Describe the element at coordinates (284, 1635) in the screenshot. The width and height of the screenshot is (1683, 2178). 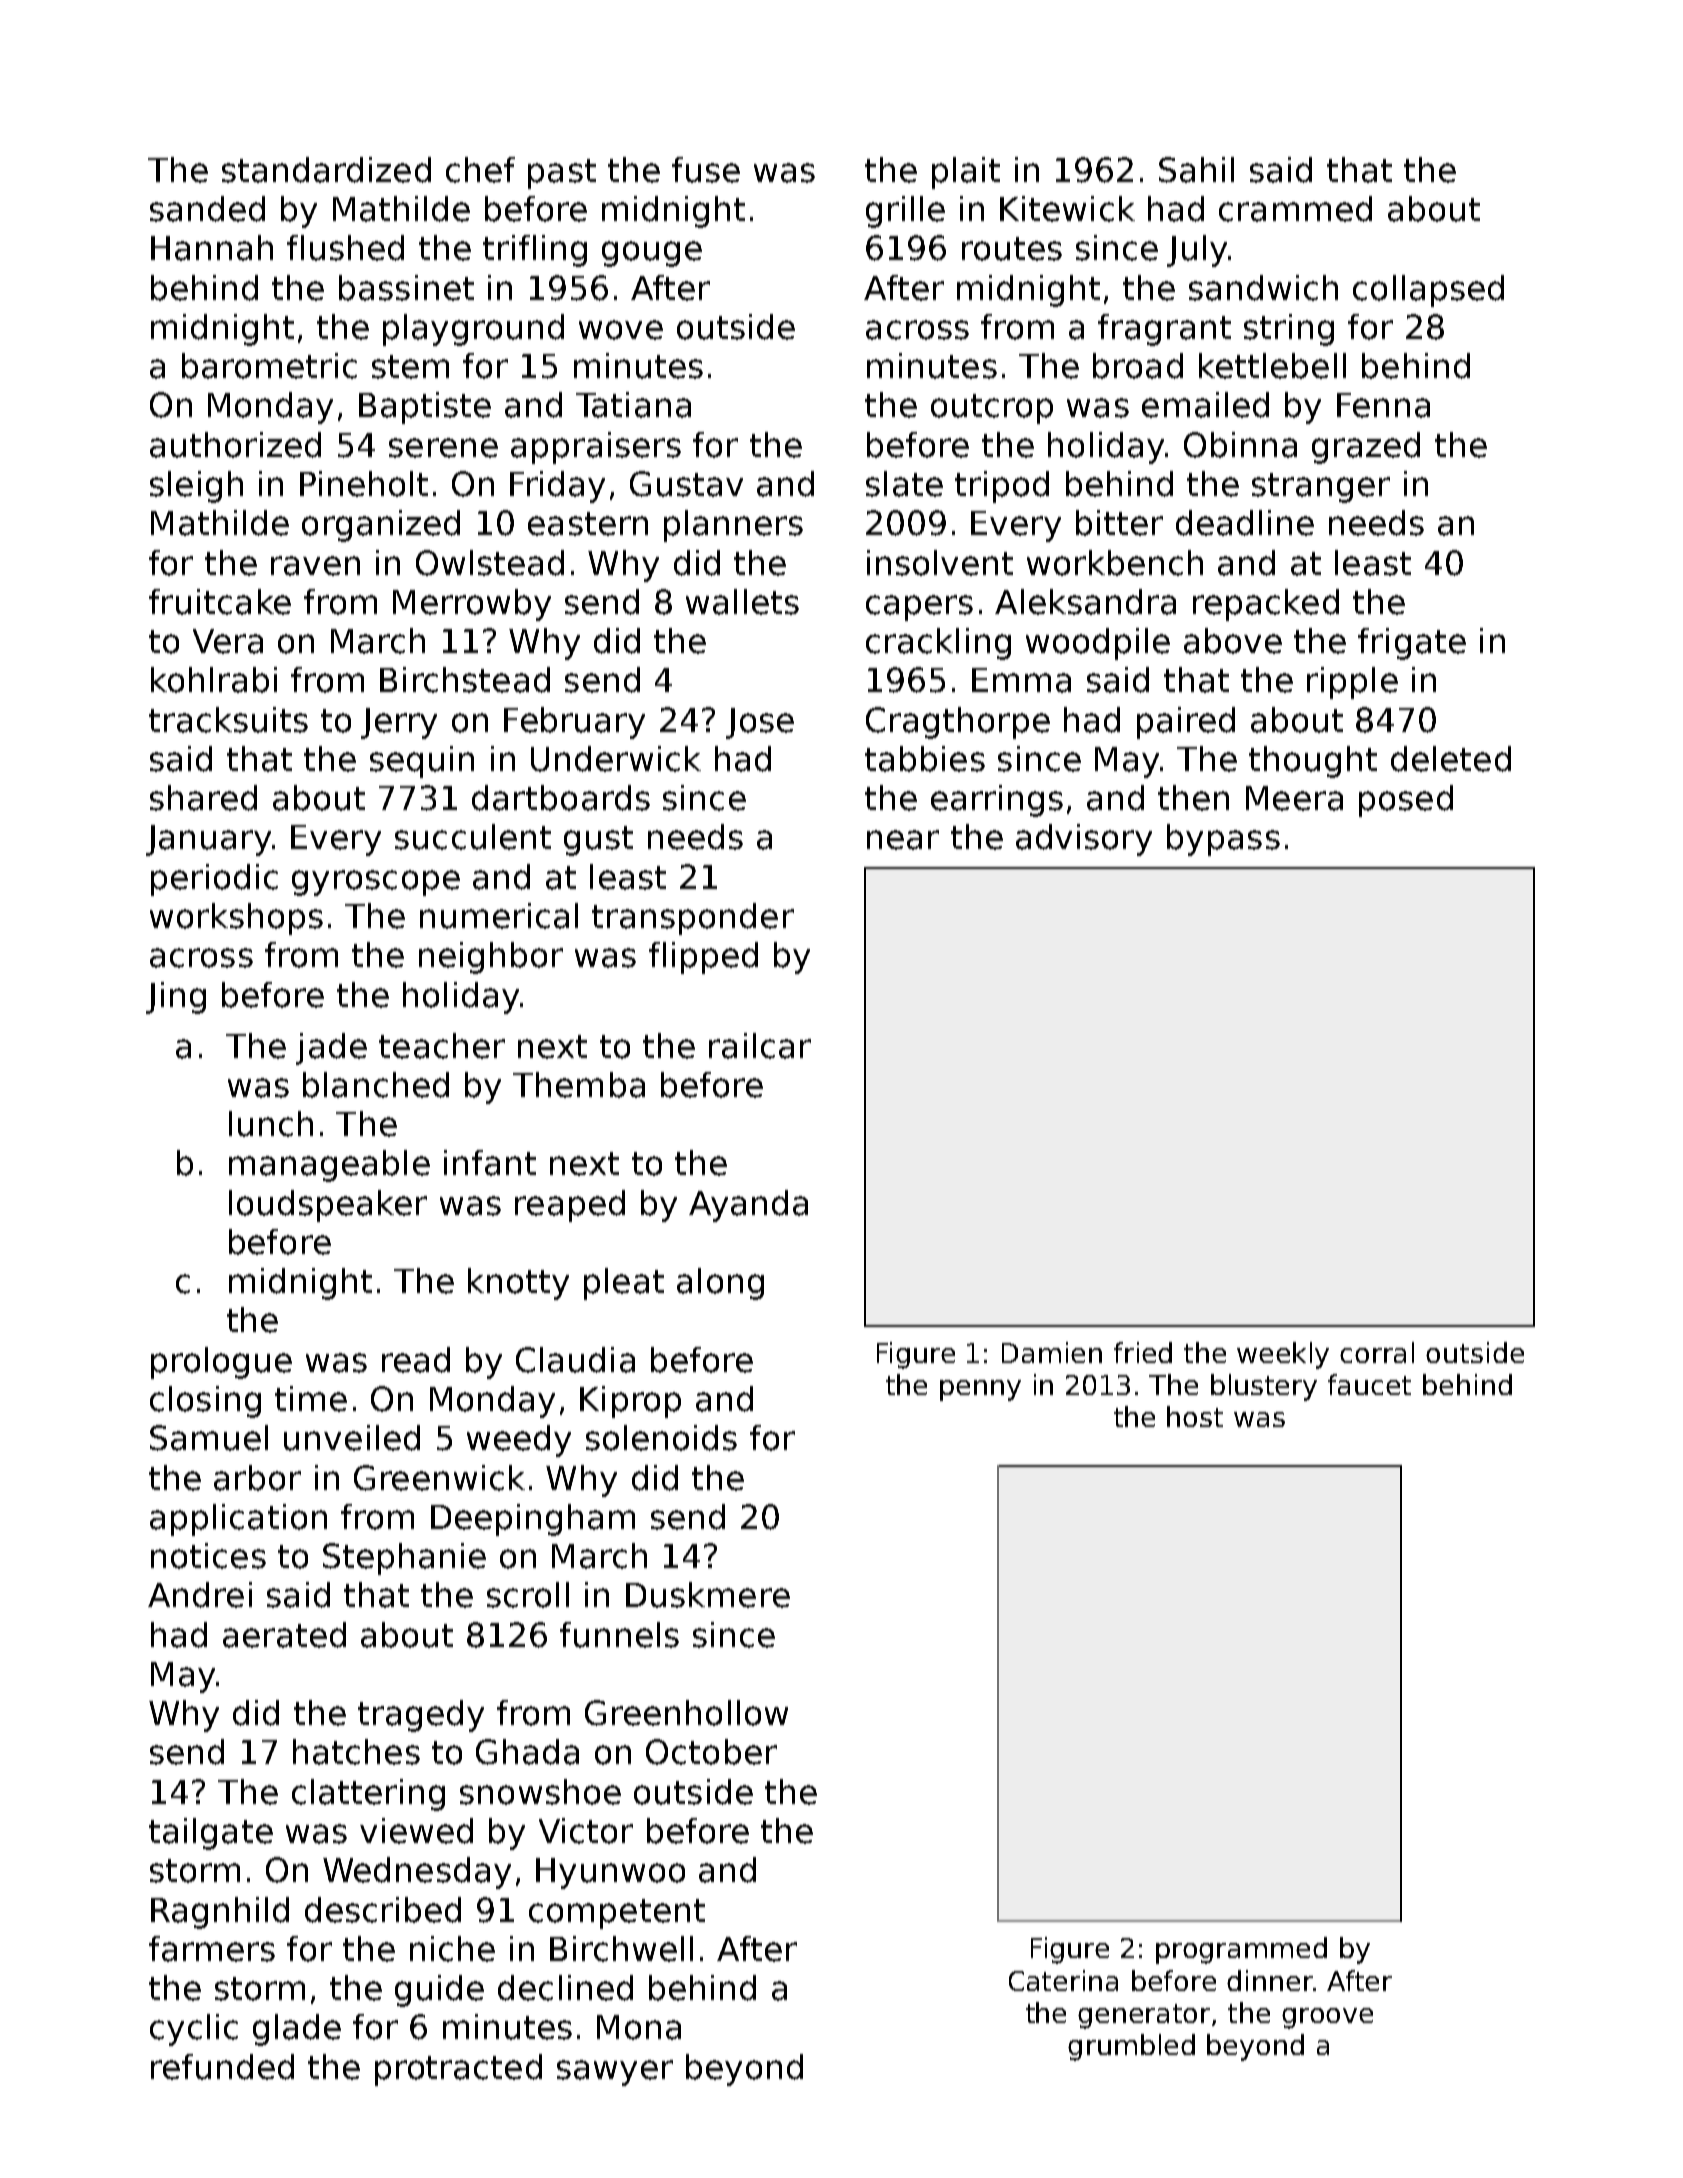
I see `aerated` at that location.
